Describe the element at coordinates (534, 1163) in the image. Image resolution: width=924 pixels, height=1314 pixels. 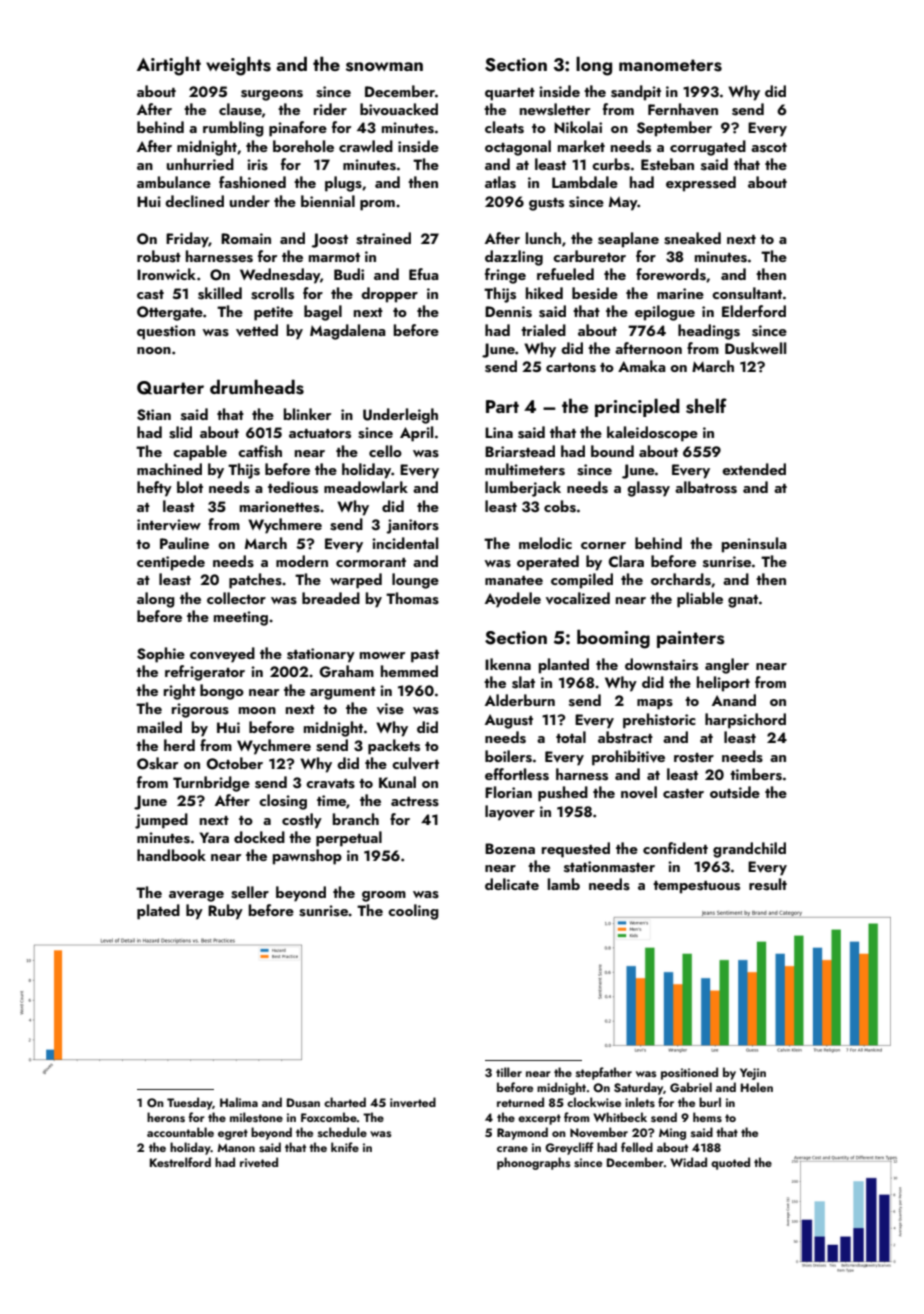
I see `phonographs` at that location.
